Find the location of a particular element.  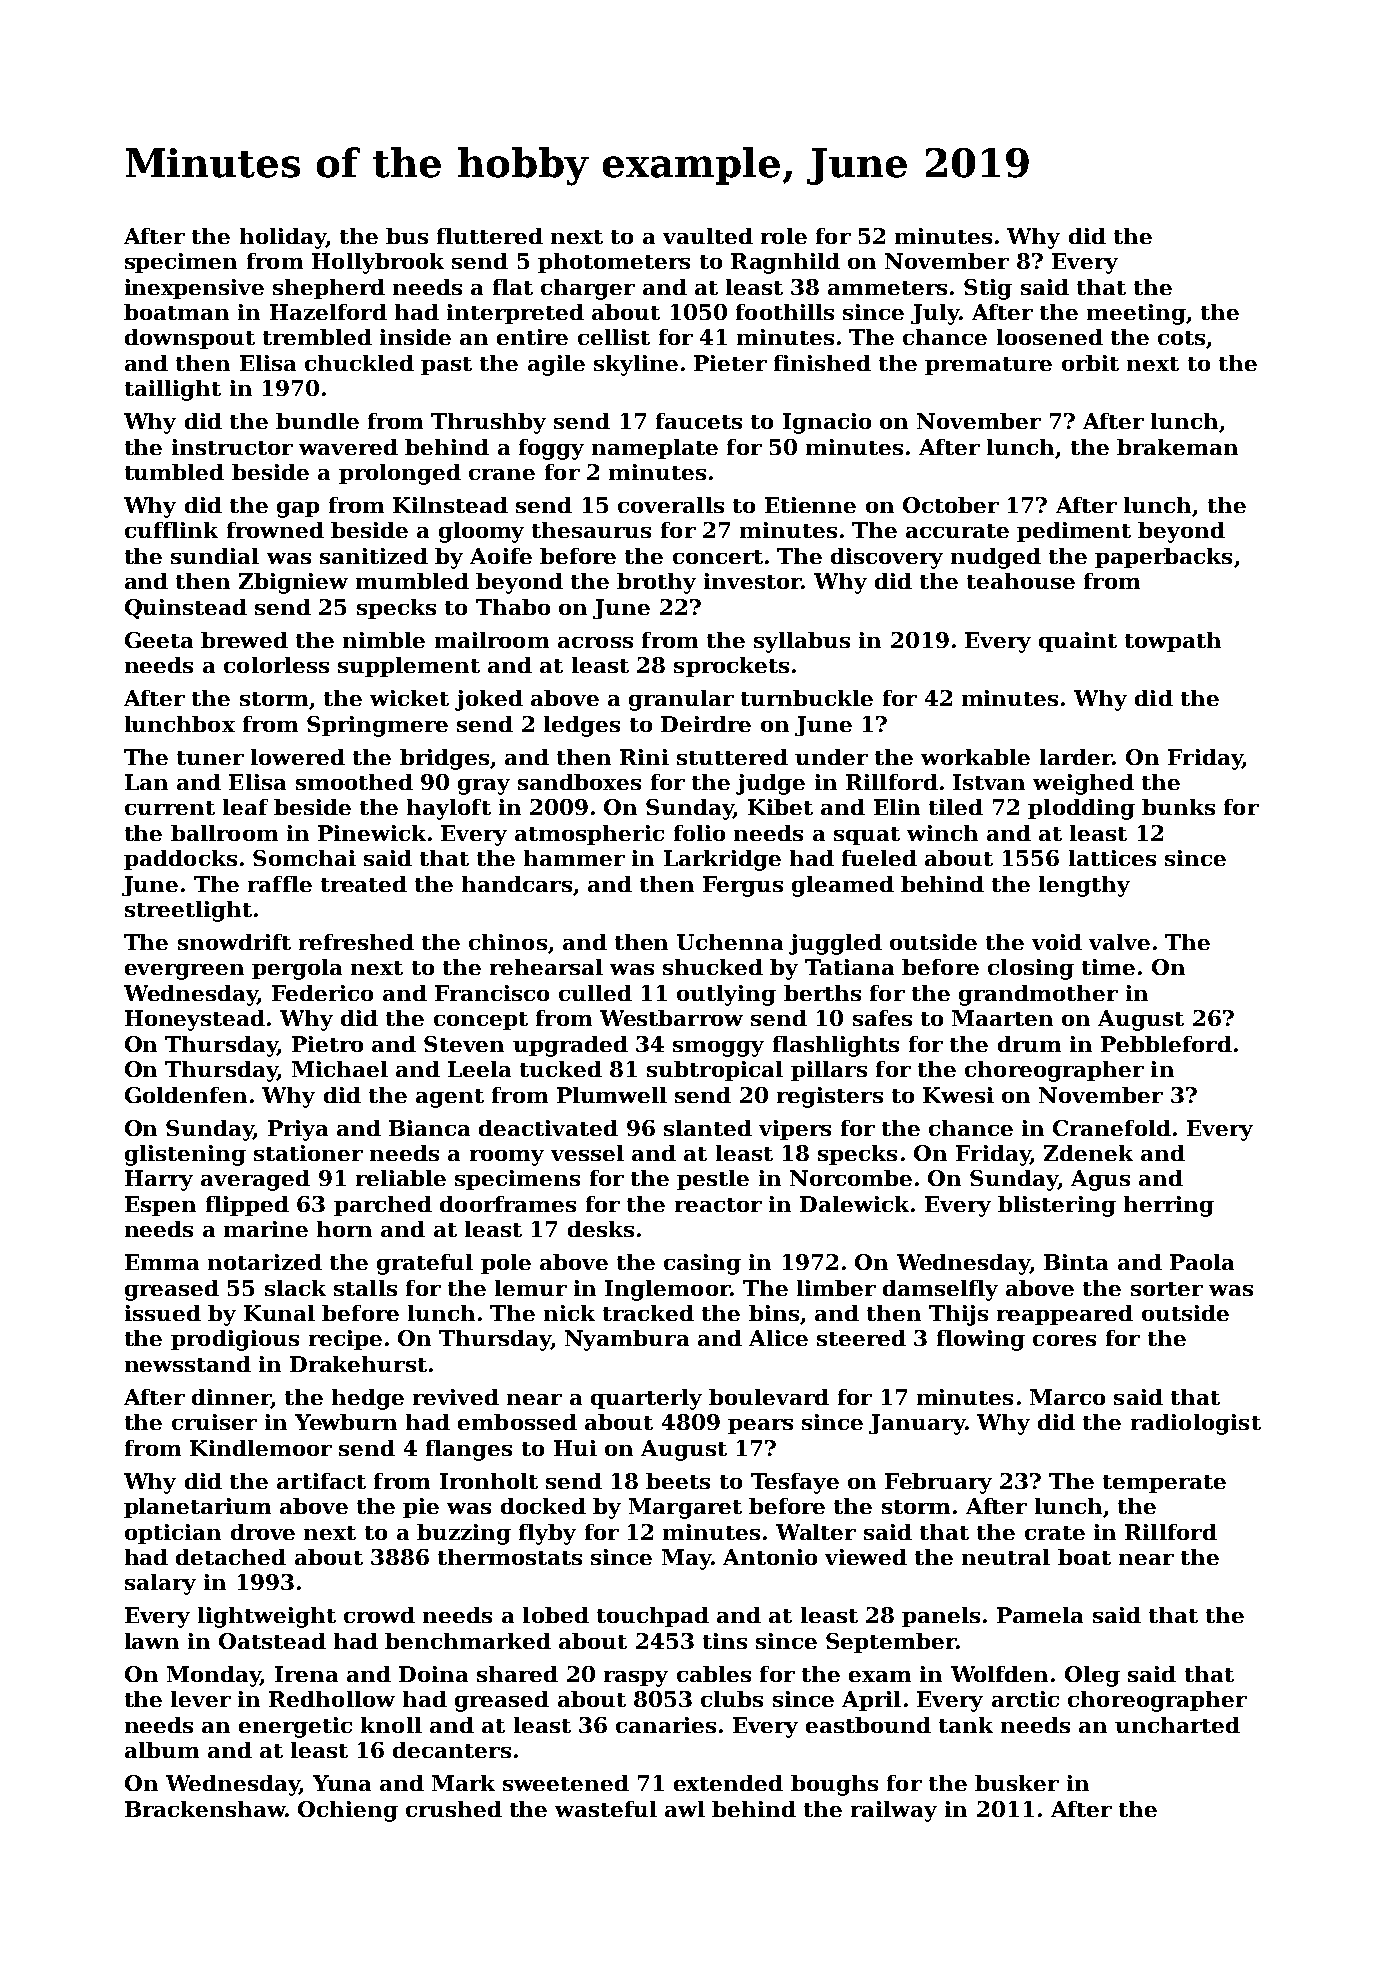

Paola is located at coordinates (1202, 1262).
